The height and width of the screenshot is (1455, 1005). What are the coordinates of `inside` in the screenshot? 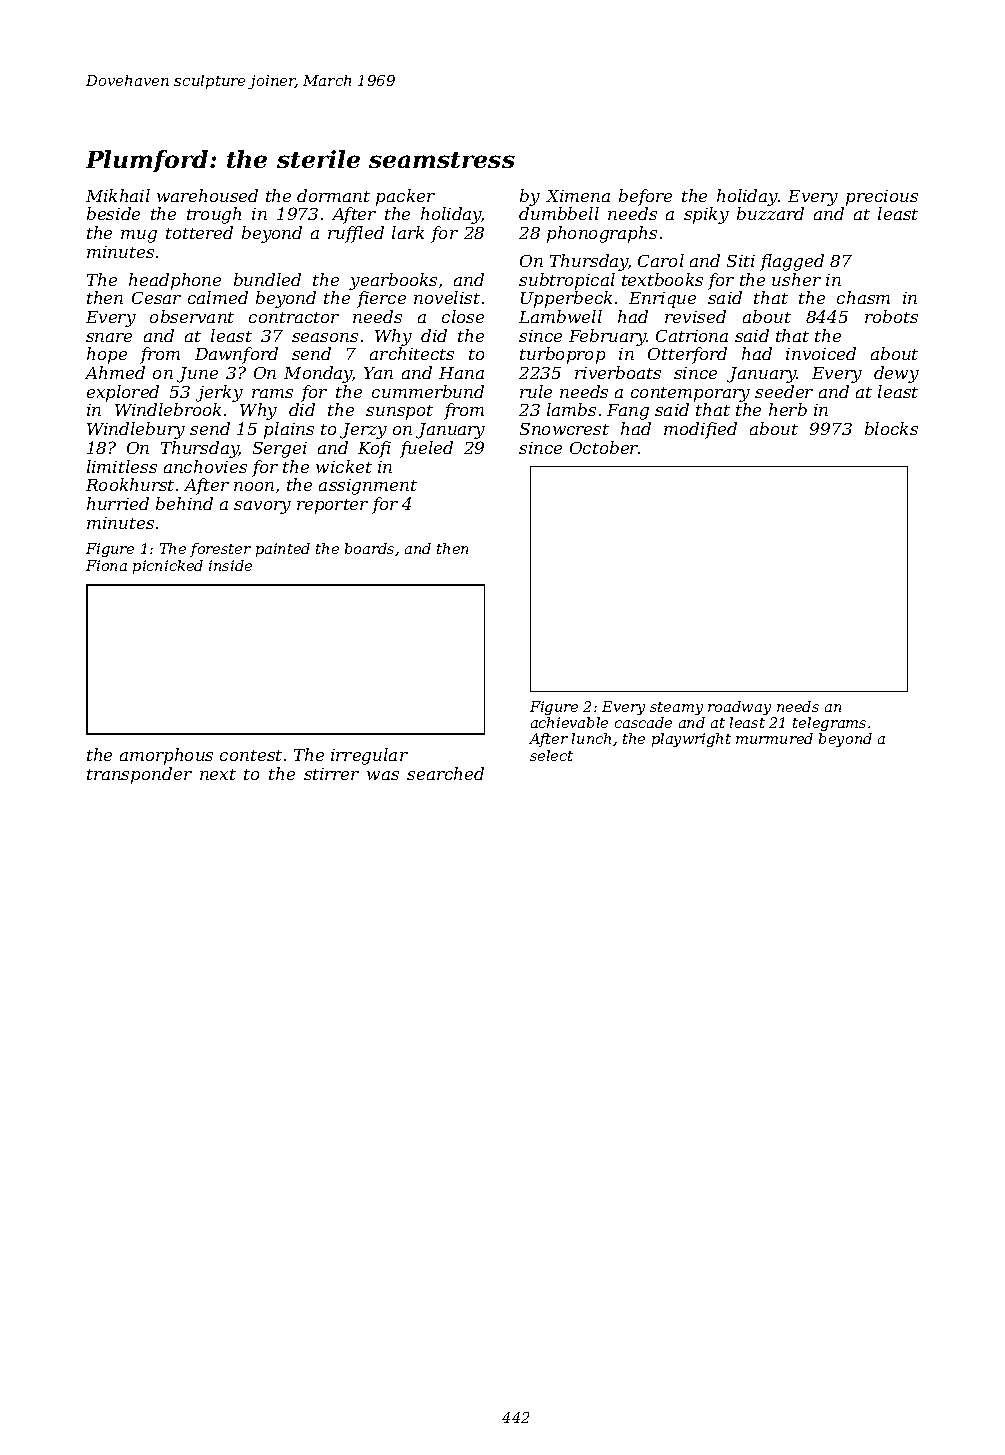 It's located at (230, 565).
